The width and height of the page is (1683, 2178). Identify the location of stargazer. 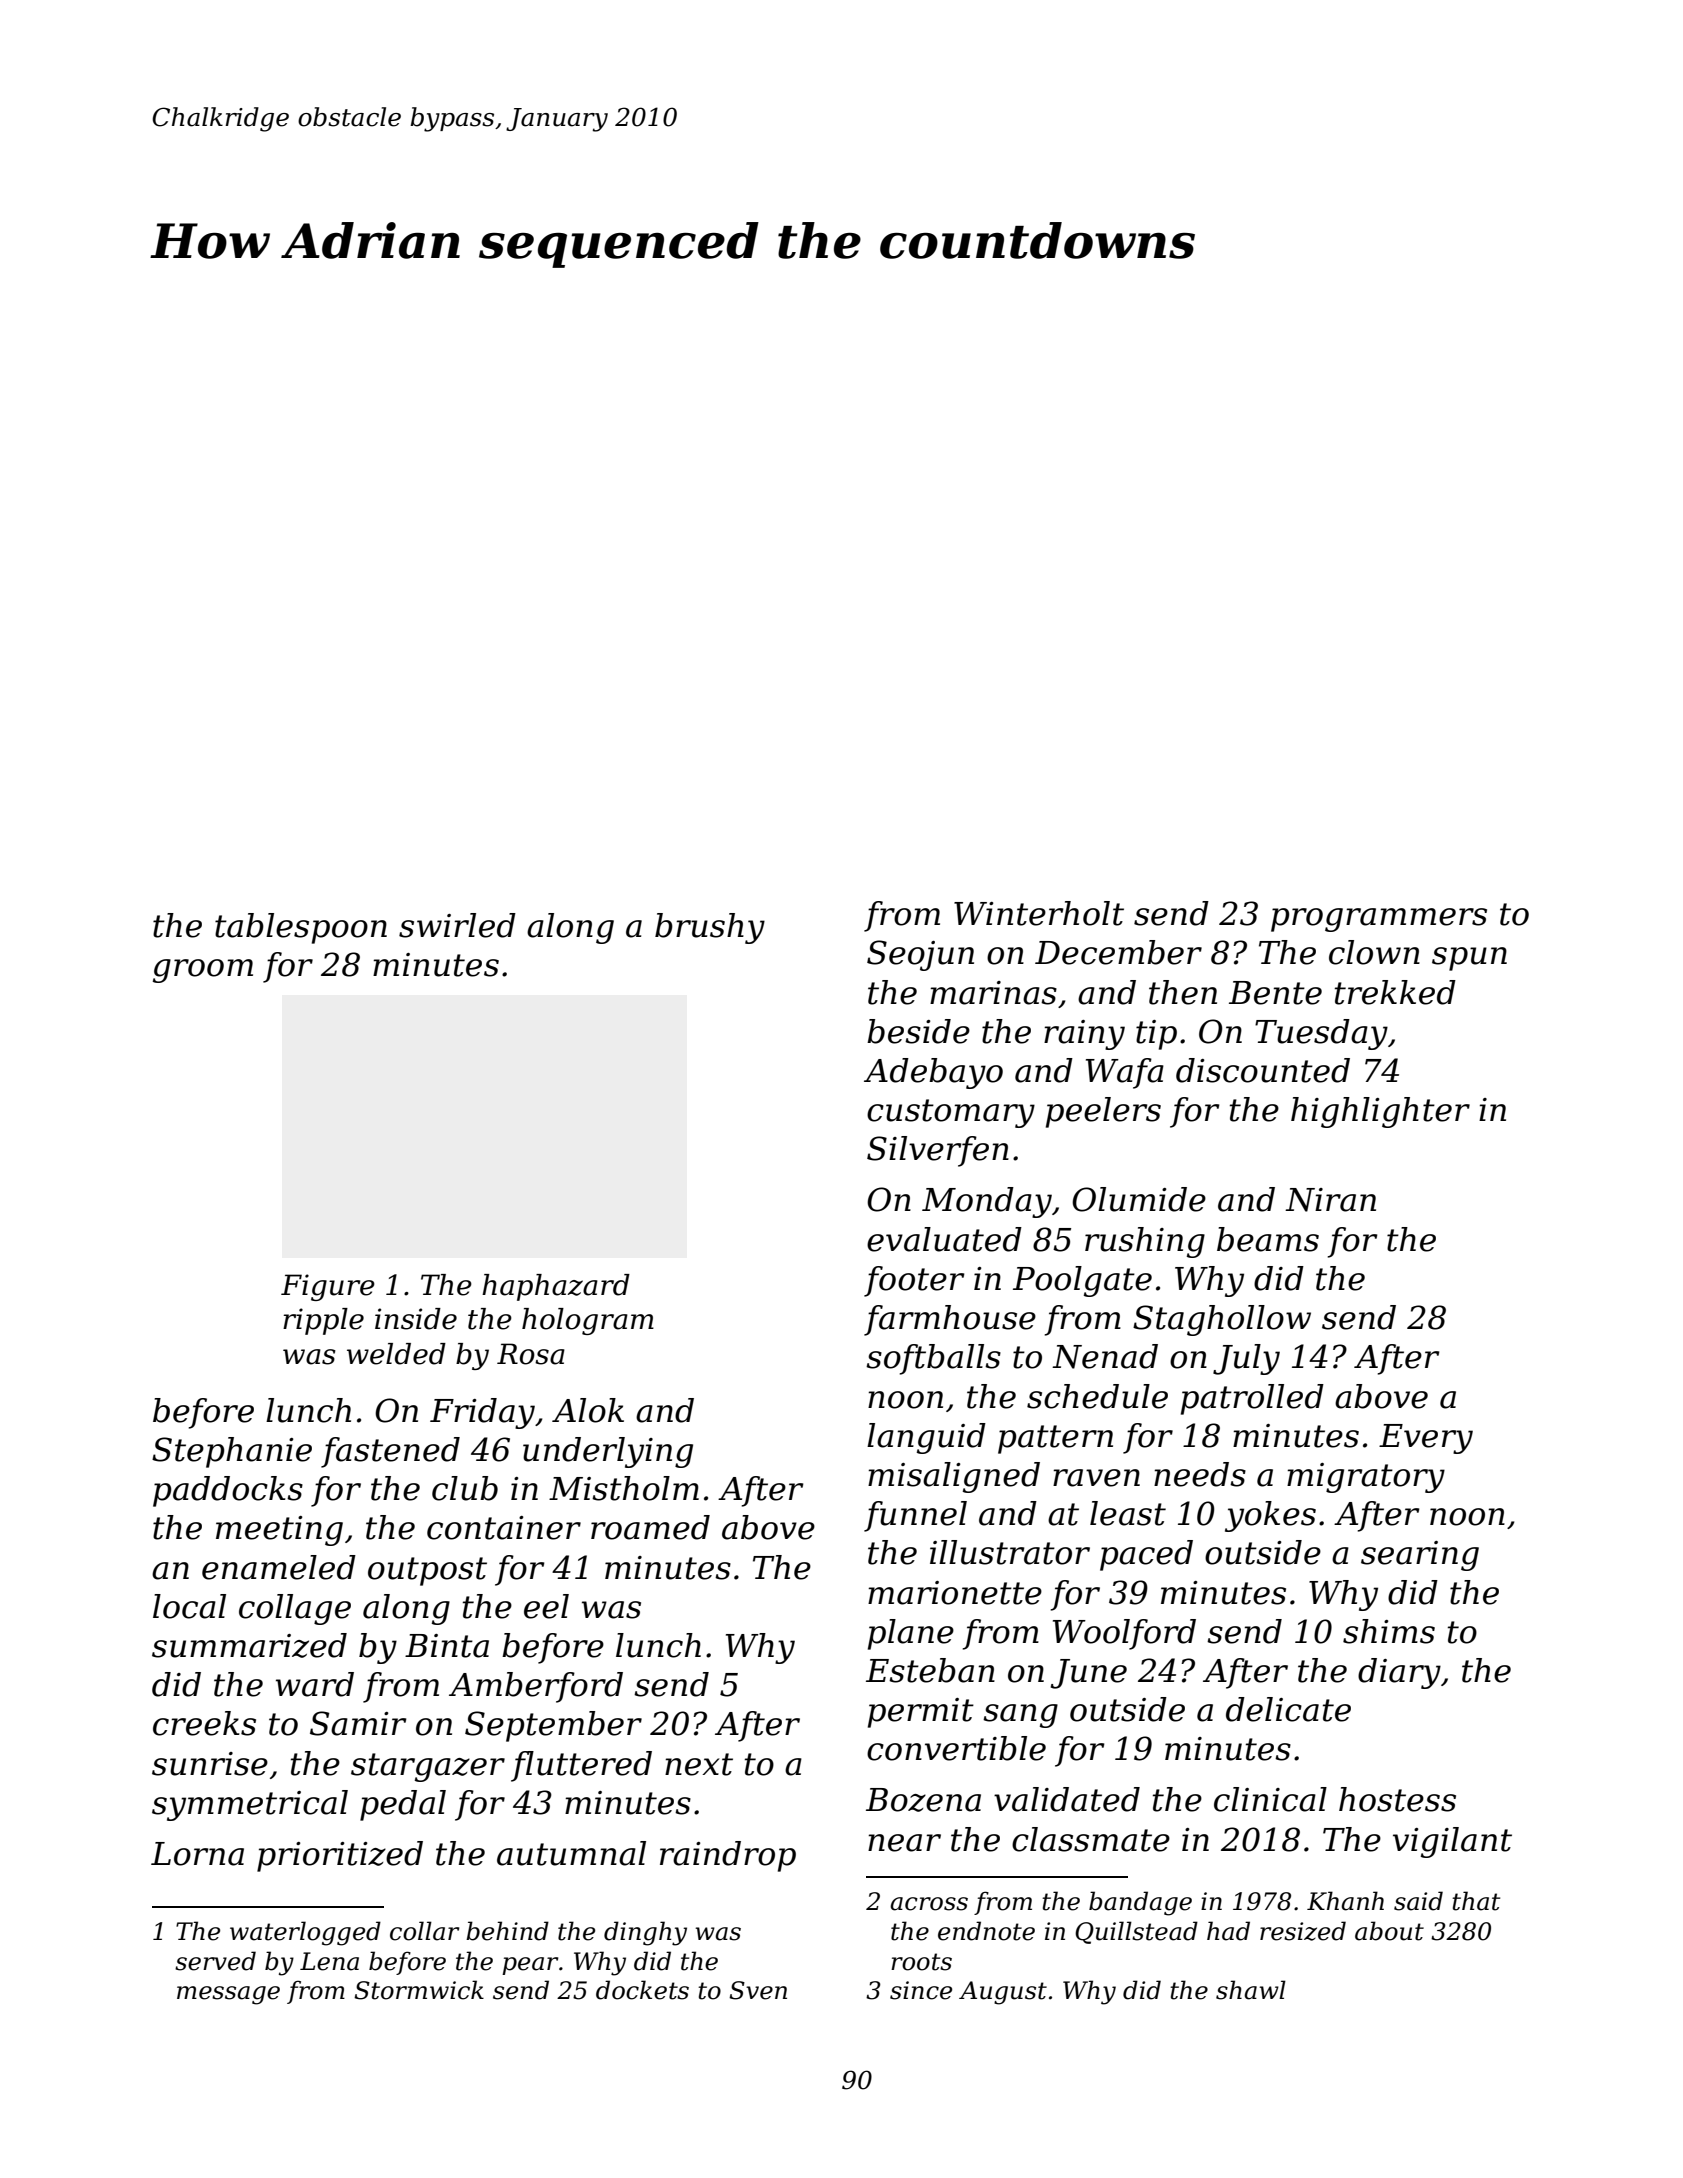
(428, 1767).
